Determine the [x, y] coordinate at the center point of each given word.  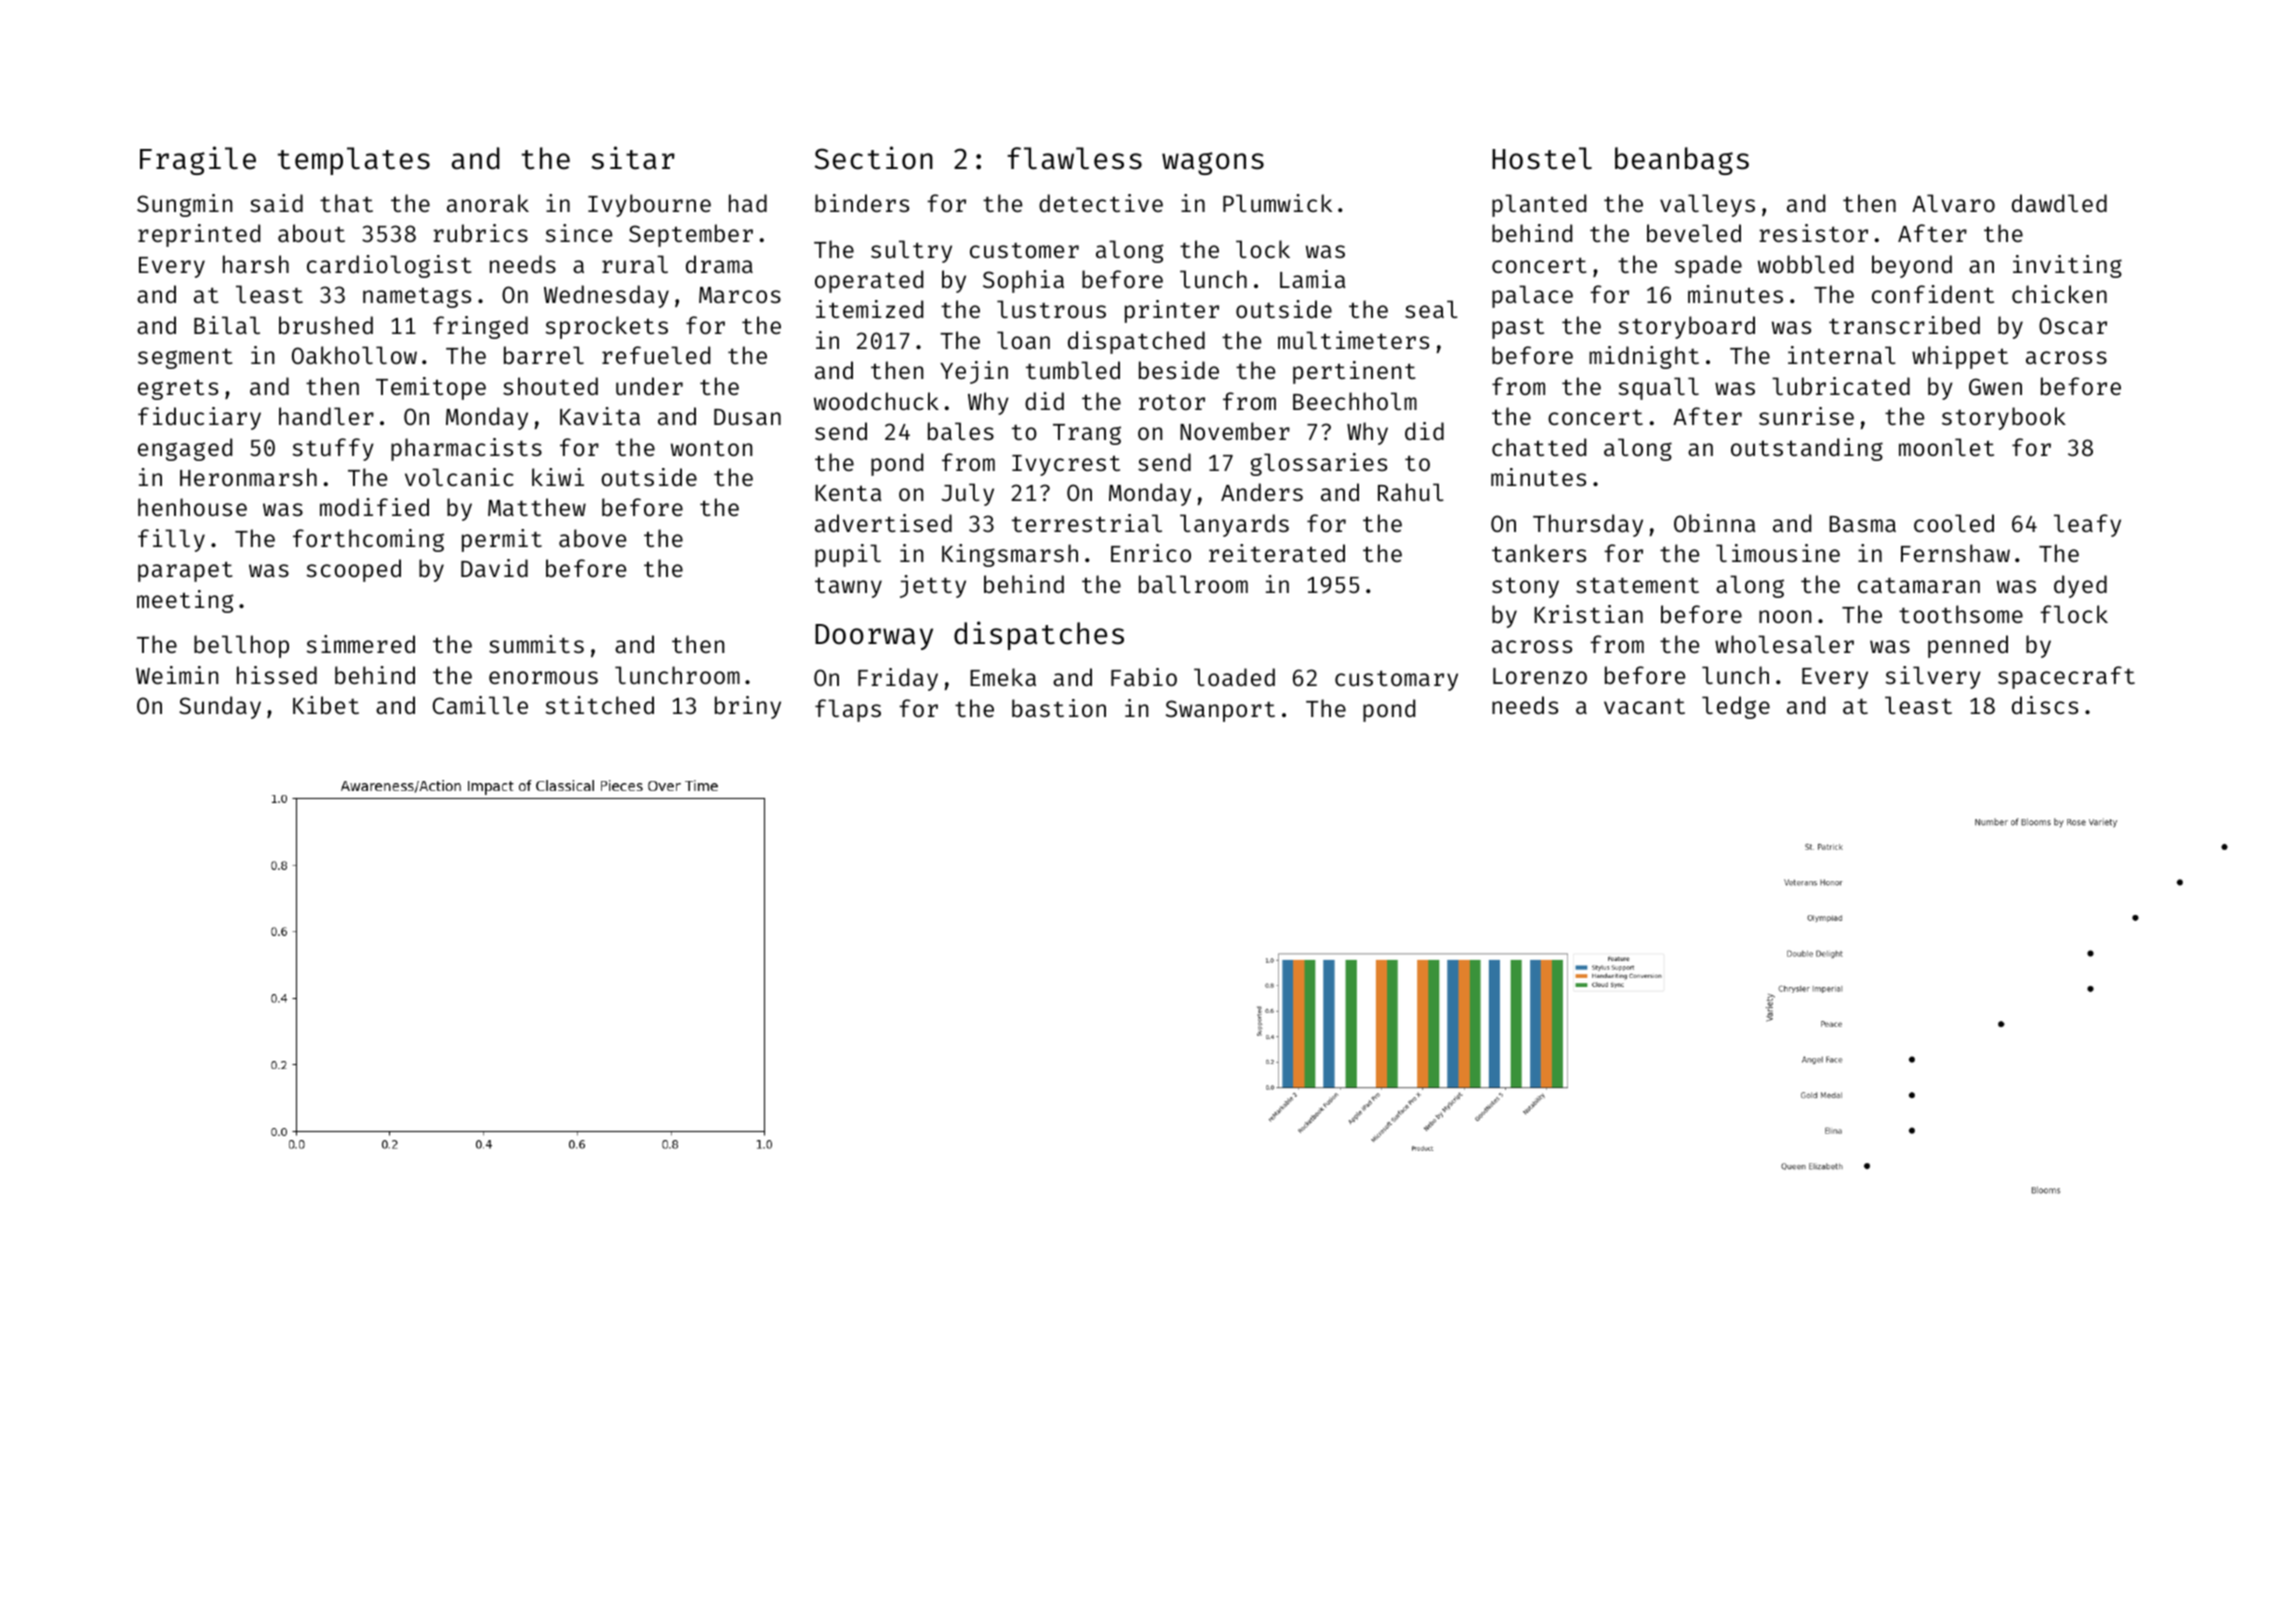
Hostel [1542, 158]
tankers [1539, 553]
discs [2045, 705]
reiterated [1277, 553]
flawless [1074, 158]
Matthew [537, 507]
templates [354, 161]
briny [748, 707]
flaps [848, 710]
